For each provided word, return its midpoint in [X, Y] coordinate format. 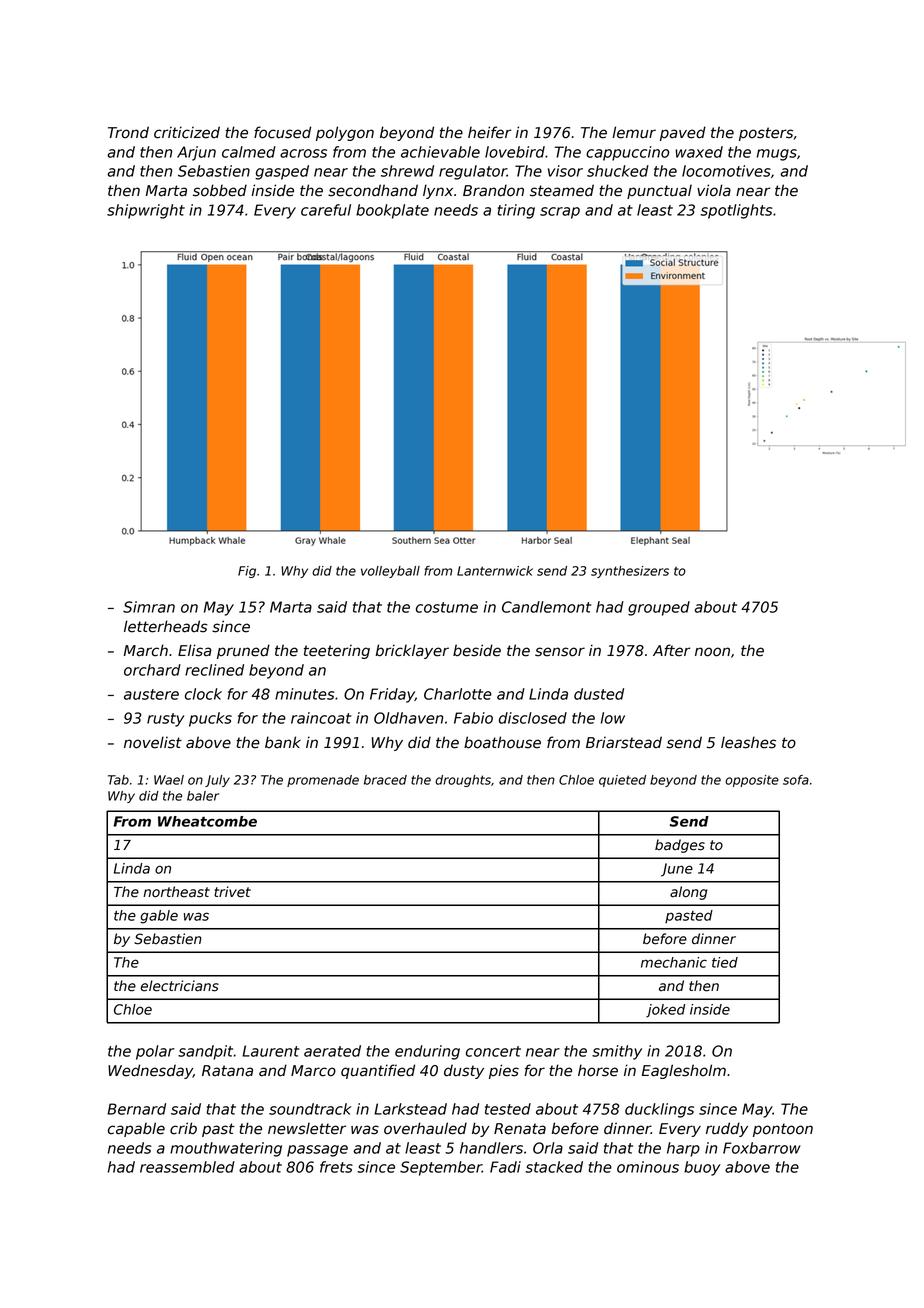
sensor [560, 652]
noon [712, 652]
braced [385, 780]
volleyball [390, 572]
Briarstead [624, 742]
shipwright [146, 211]
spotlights [736, 211]
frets [336, 1167]
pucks [210, 719]
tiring [516, 211]
